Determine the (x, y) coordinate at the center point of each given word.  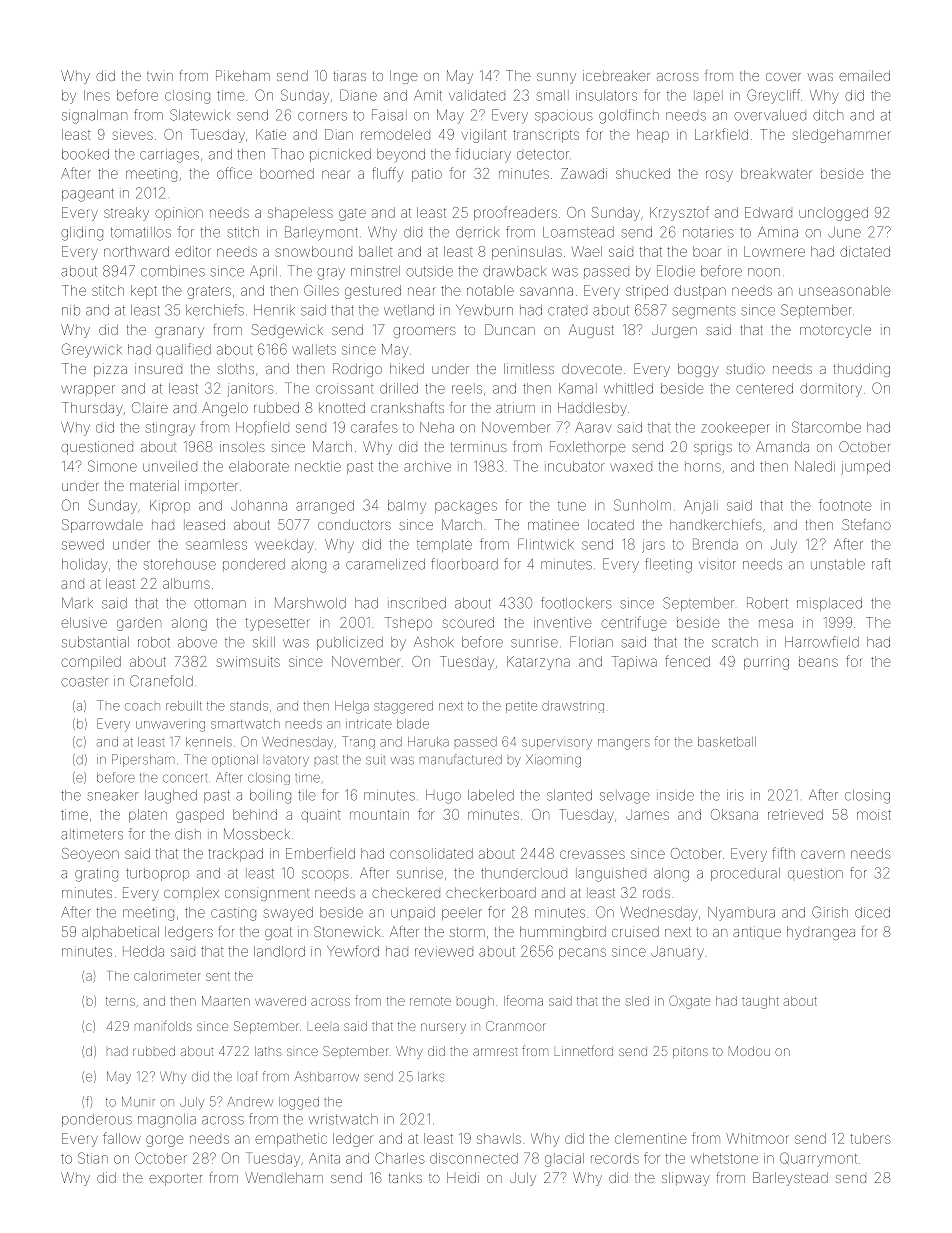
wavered (280, 1001)
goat (278, 933)
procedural (745, 874)
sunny (556, 78)
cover (783, 77)
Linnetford (584, 1050)
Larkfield (721, 134)
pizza (110, 370)
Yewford (353, 951)
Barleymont (321, 233)
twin (160, 76)
